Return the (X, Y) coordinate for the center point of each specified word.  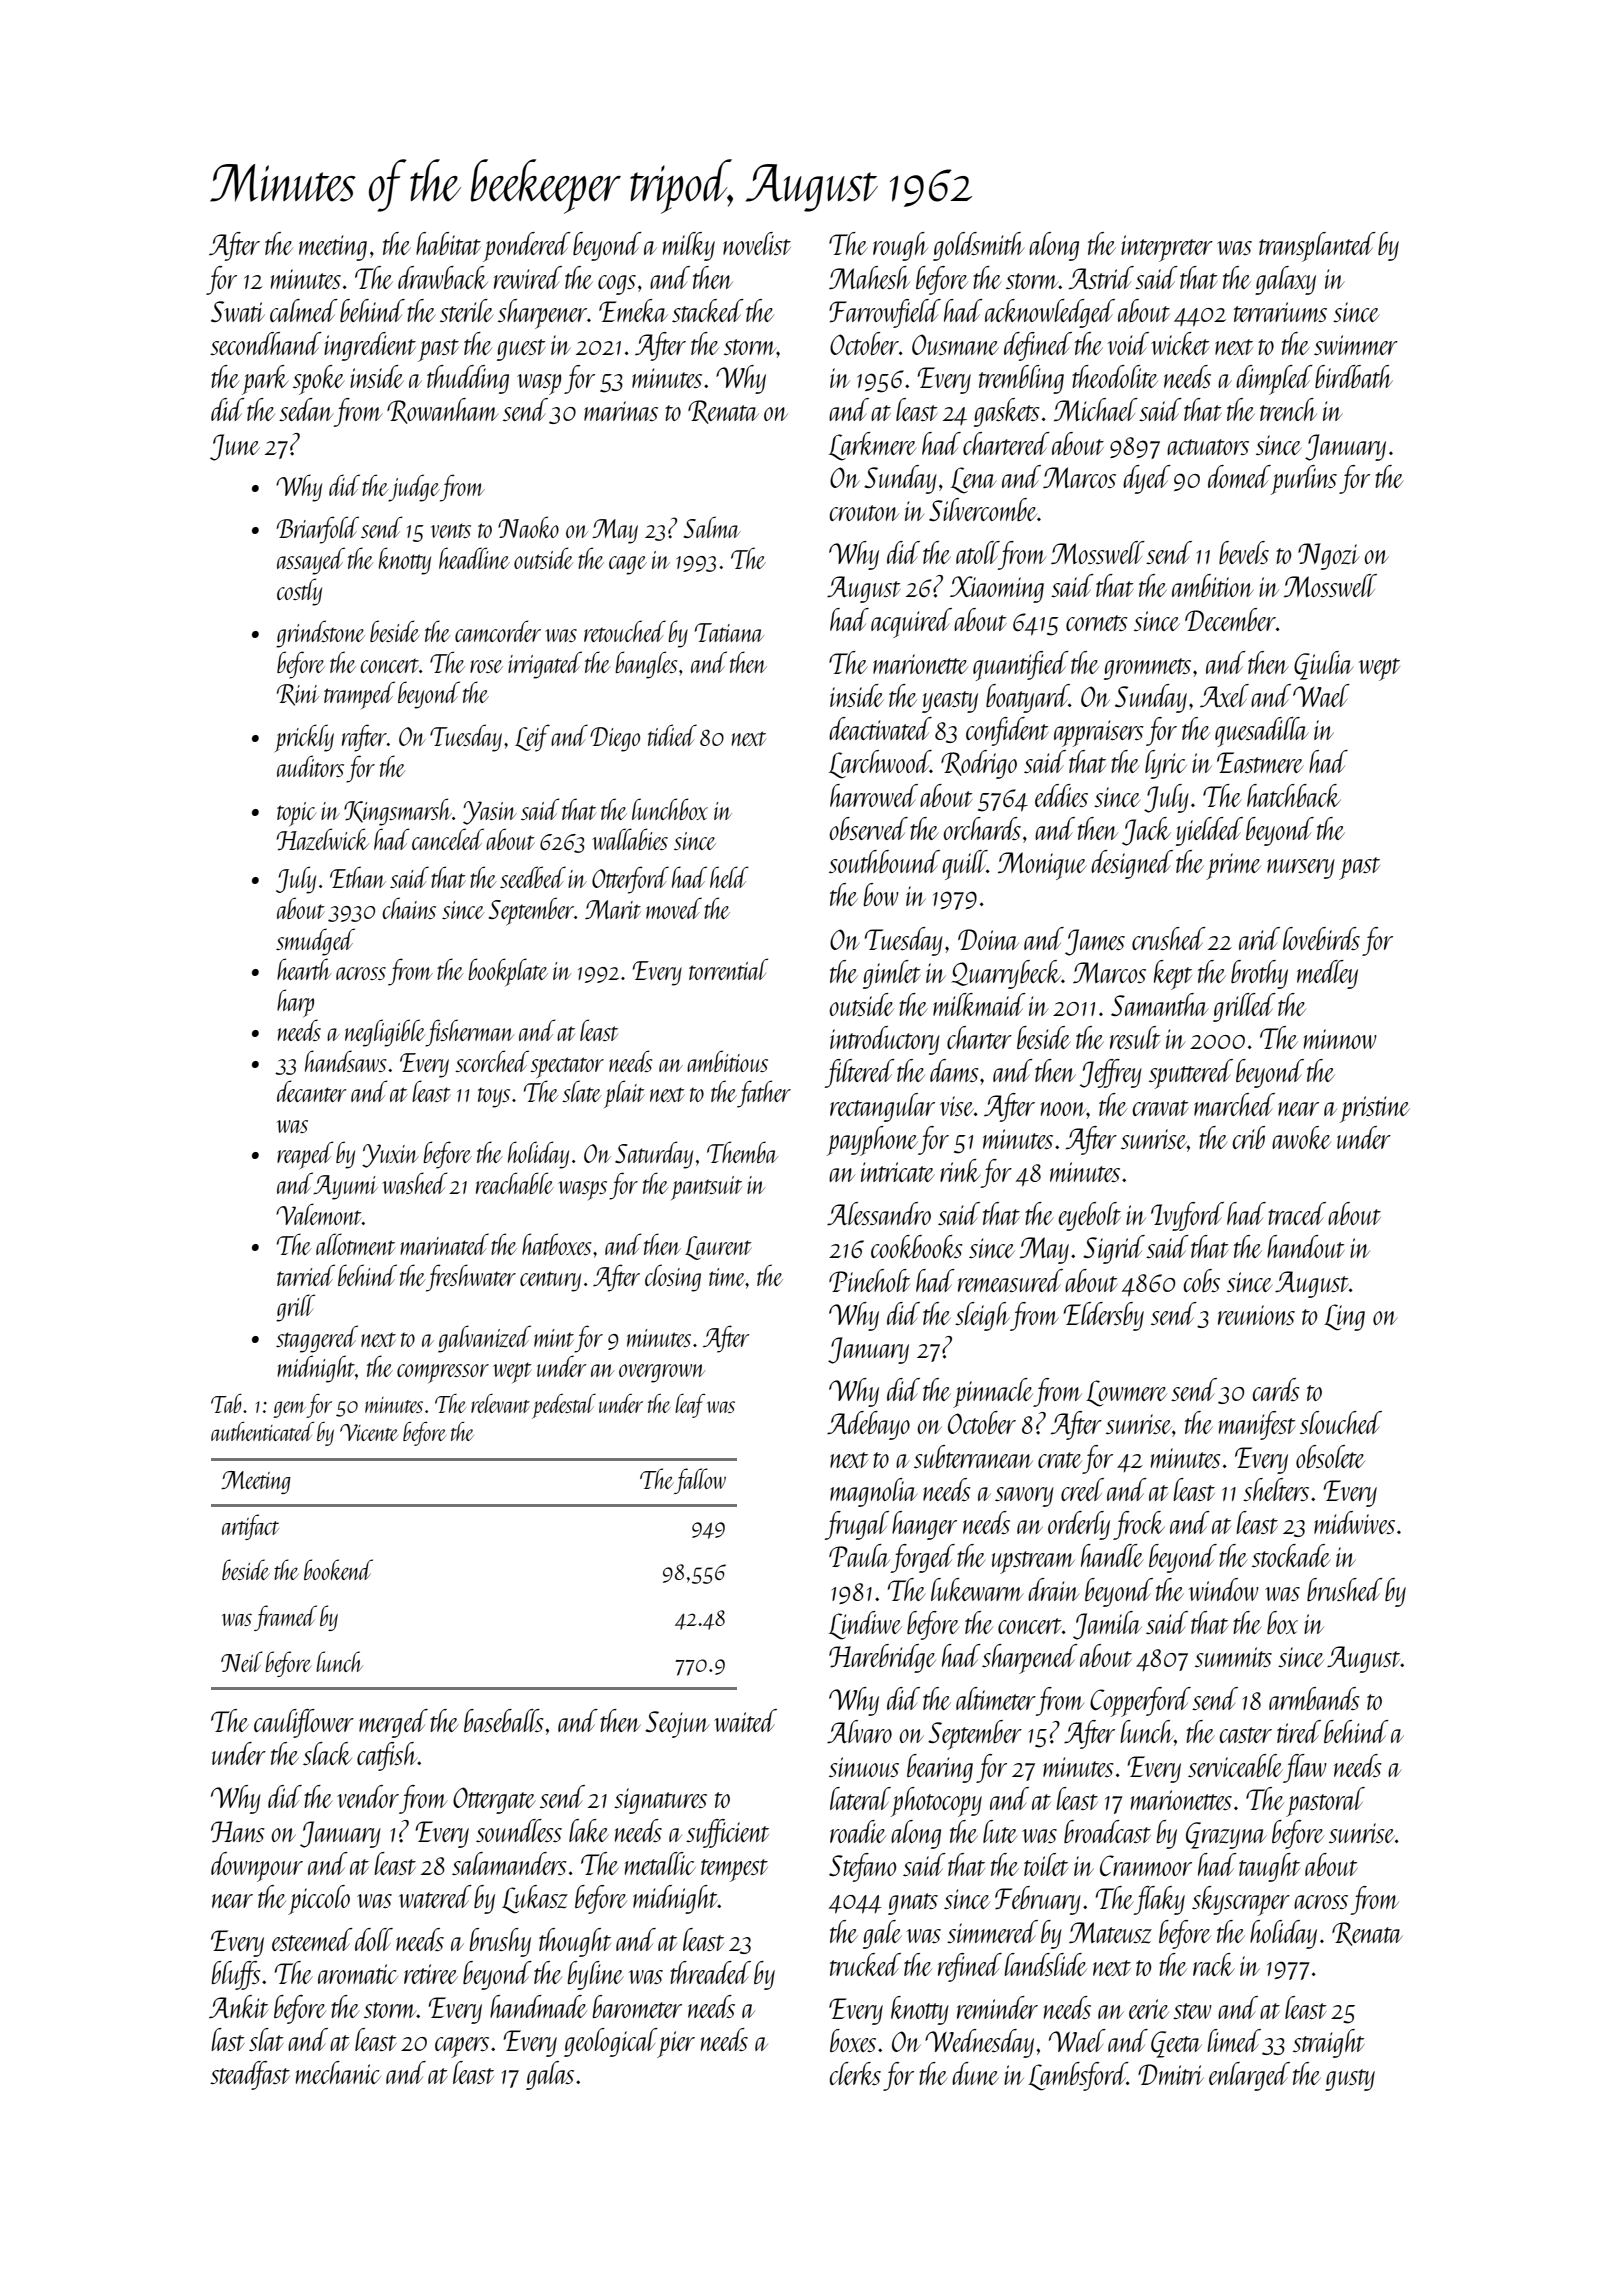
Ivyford (1187, 1216)
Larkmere (873, 446)
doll (374, 1939)
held (729, 877)
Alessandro (879, 1213)
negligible (385, 1033)
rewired (528, 277)
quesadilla (1262, 732)
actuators (1208, 447)
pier (676, 2044)
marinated (444, 1244)
